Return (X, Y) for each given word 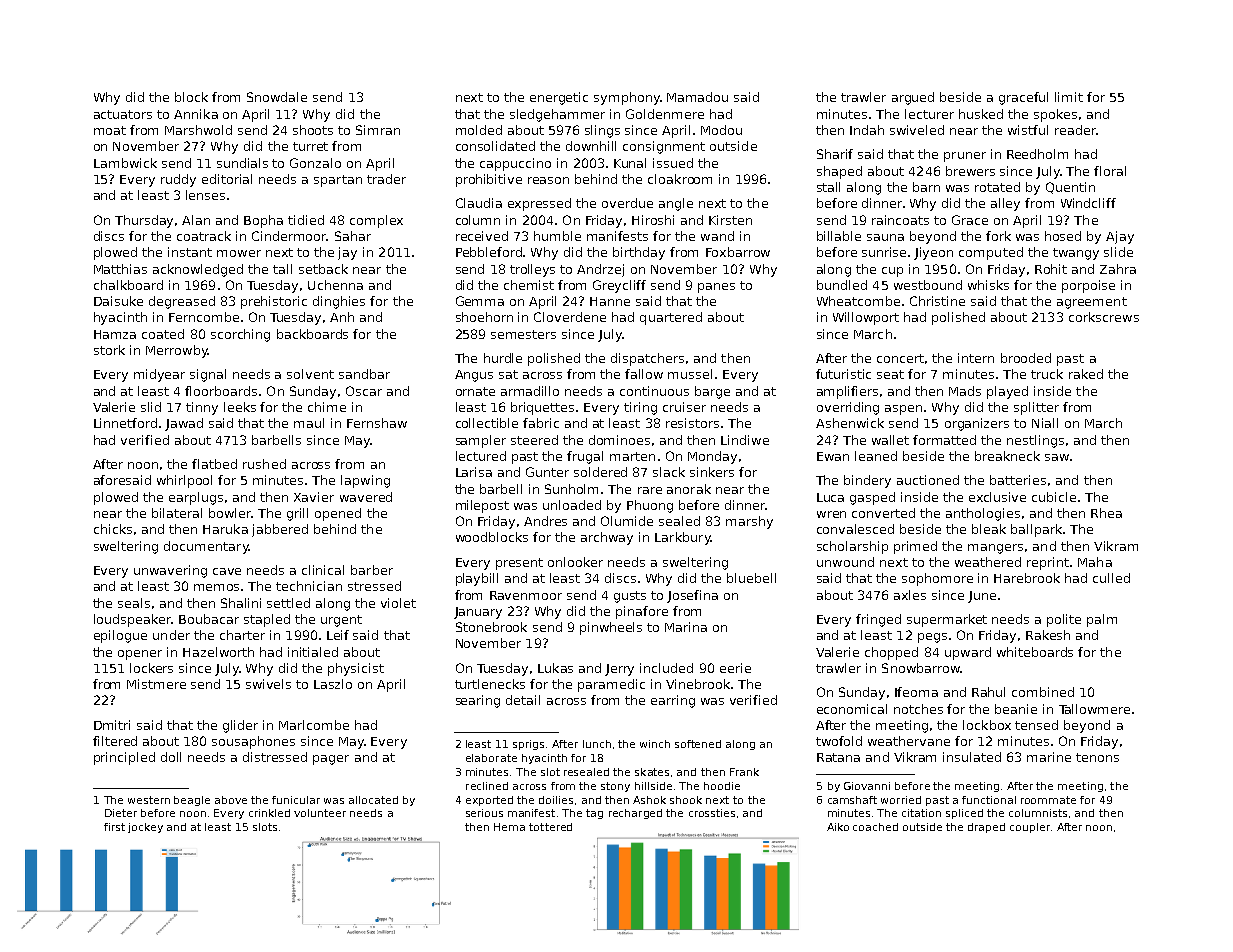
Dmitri (112, 725)
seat (890, 374)
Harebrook (1027, 578)
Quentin (1070, 188)
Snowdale (277, 97)
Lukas (555, 668)
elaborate (491, 758)
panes (716, 288)
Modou (721, 130)
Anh (342, 317)
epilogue (120, 636)
